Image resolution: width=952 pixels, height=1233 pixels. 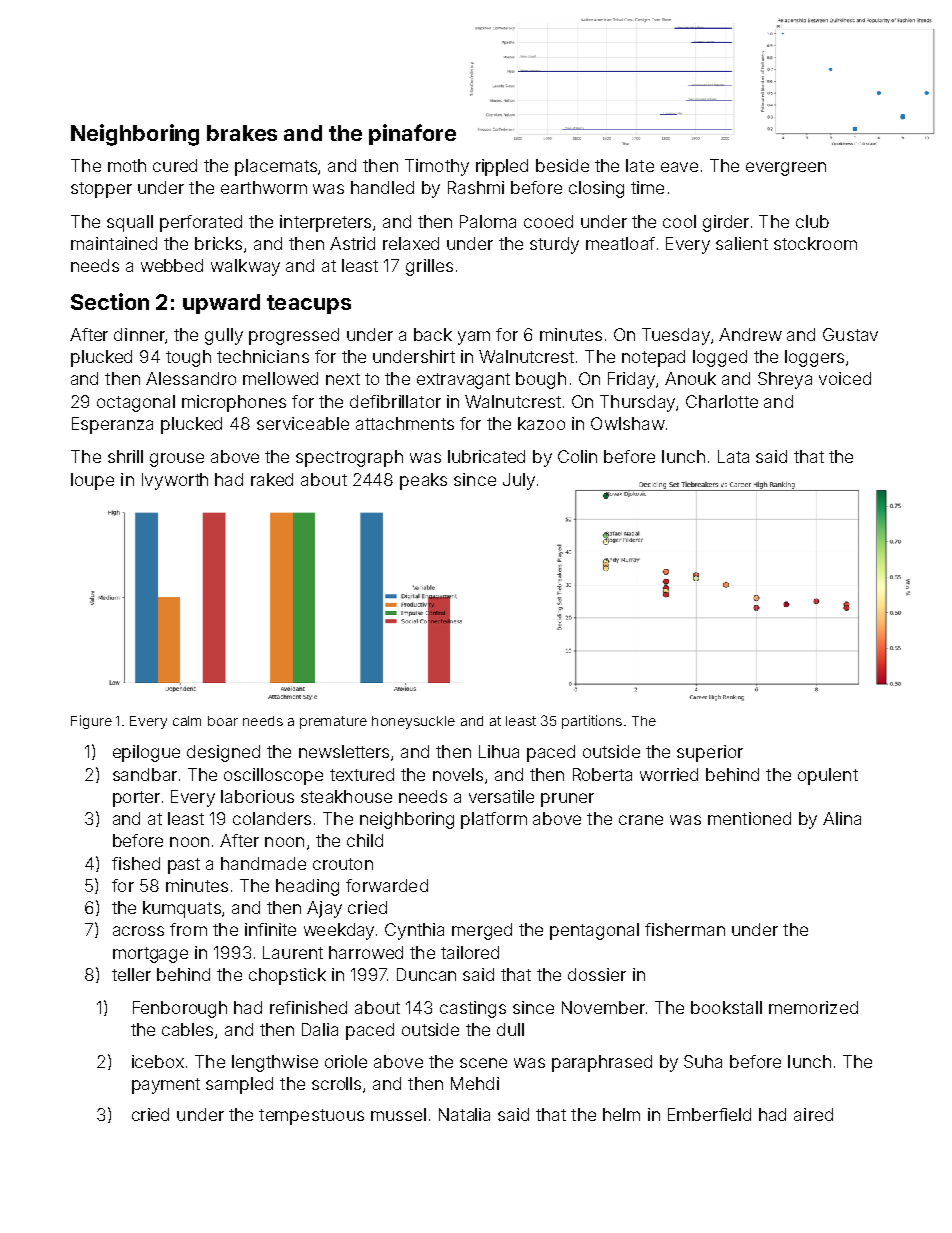 What do you see at coordinates (272, 479) in the image?
I see `raked` at bounding box center [272, 479].
